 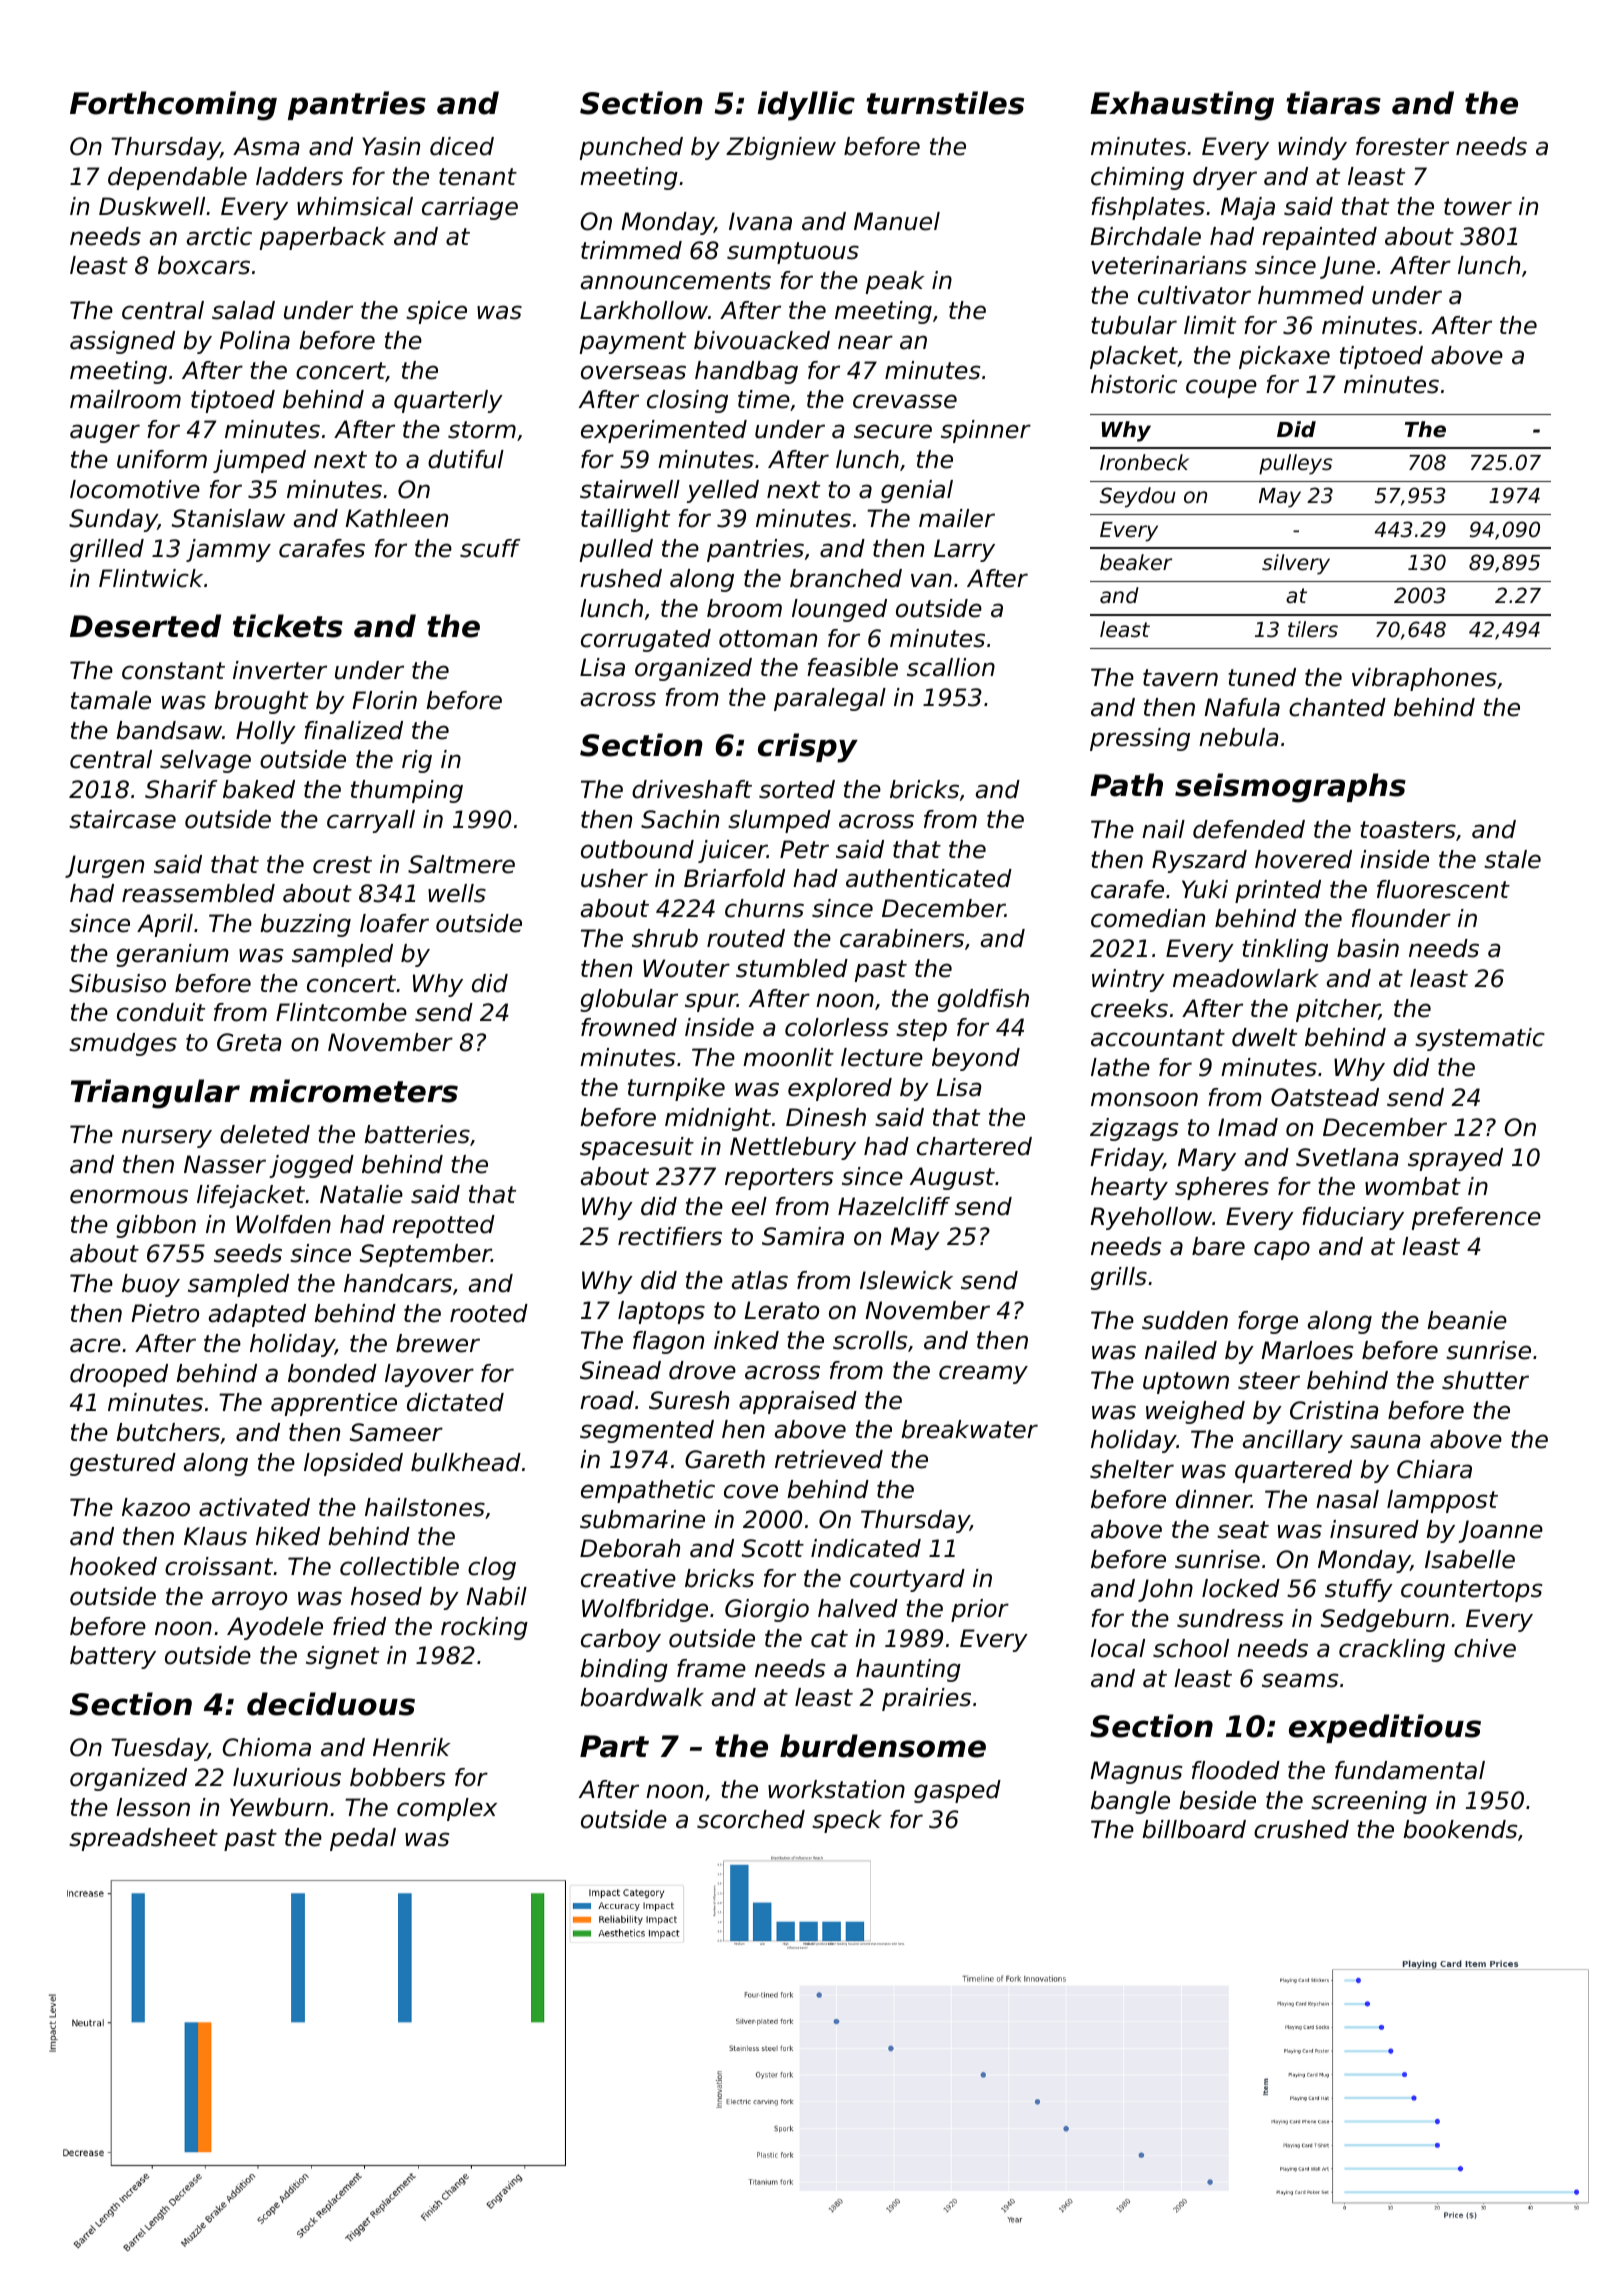 What do you see at coordinates (173, 106) in the screenshot?
I see `Forthcoming` at bounding box center [173, 106].
